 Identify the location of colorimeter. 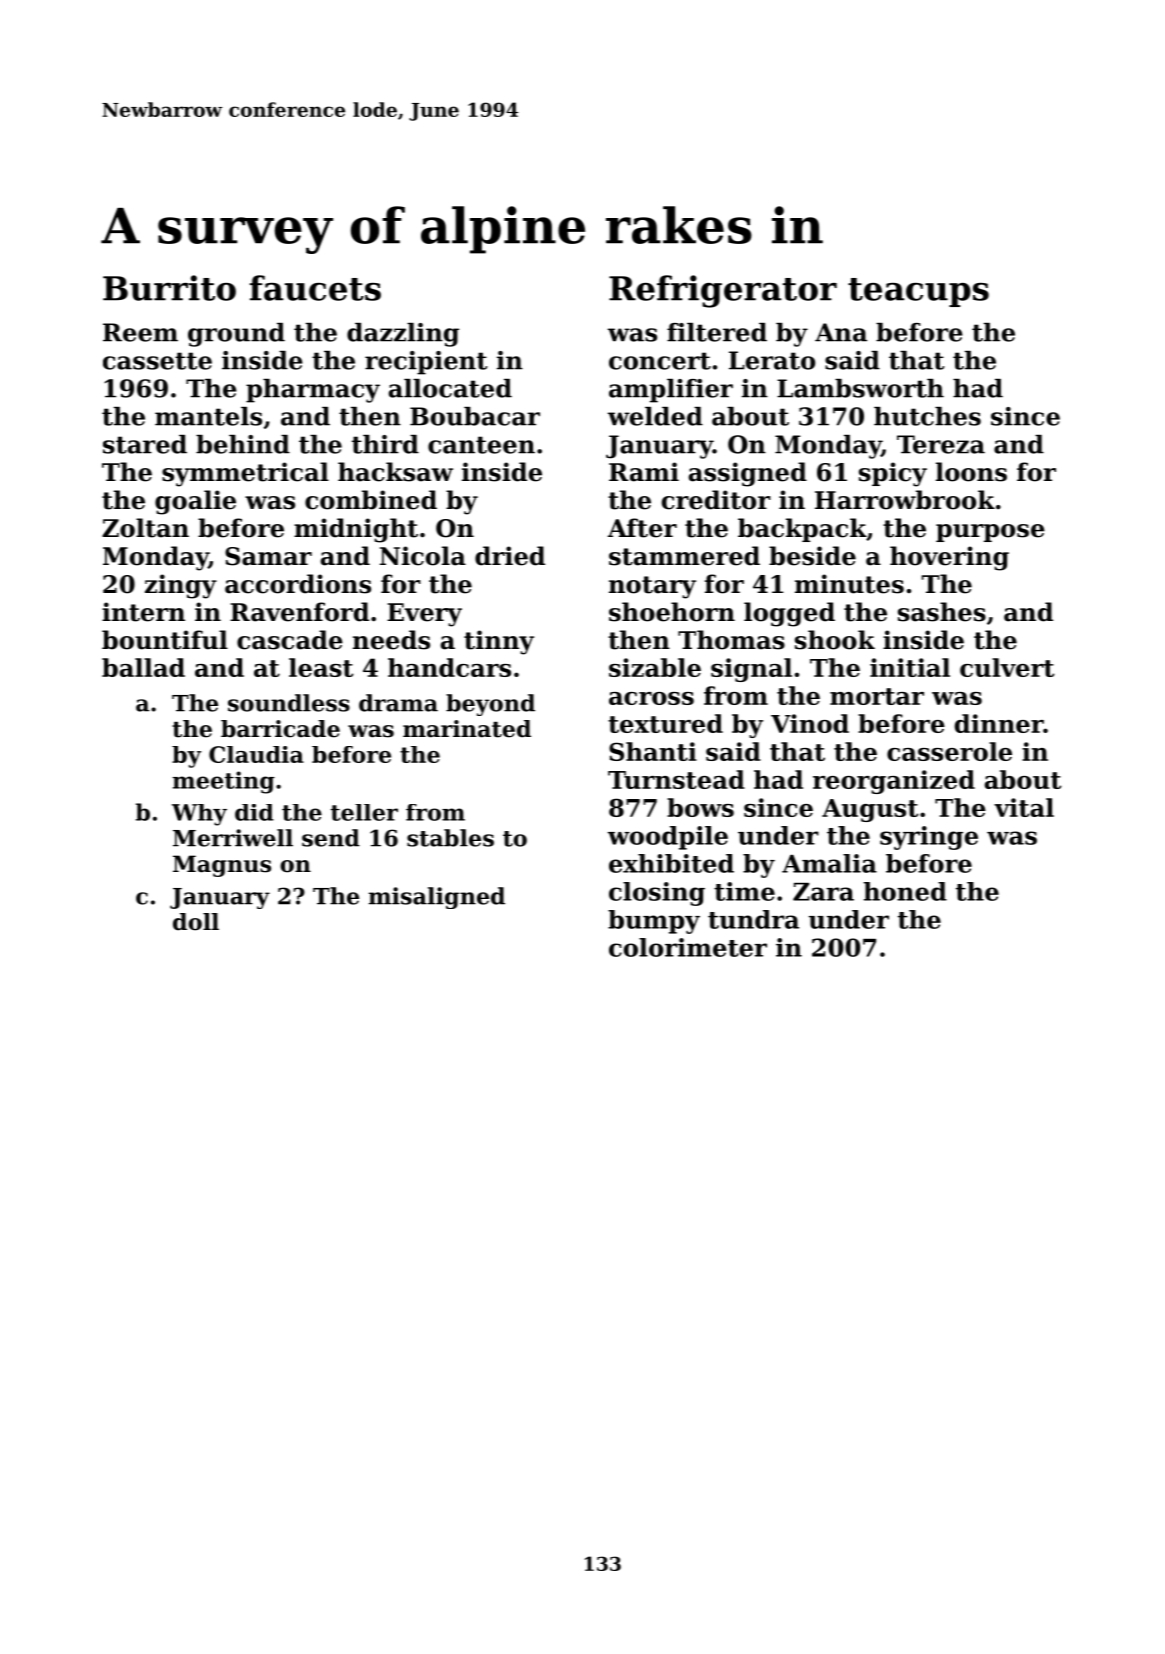
(688, 947).
